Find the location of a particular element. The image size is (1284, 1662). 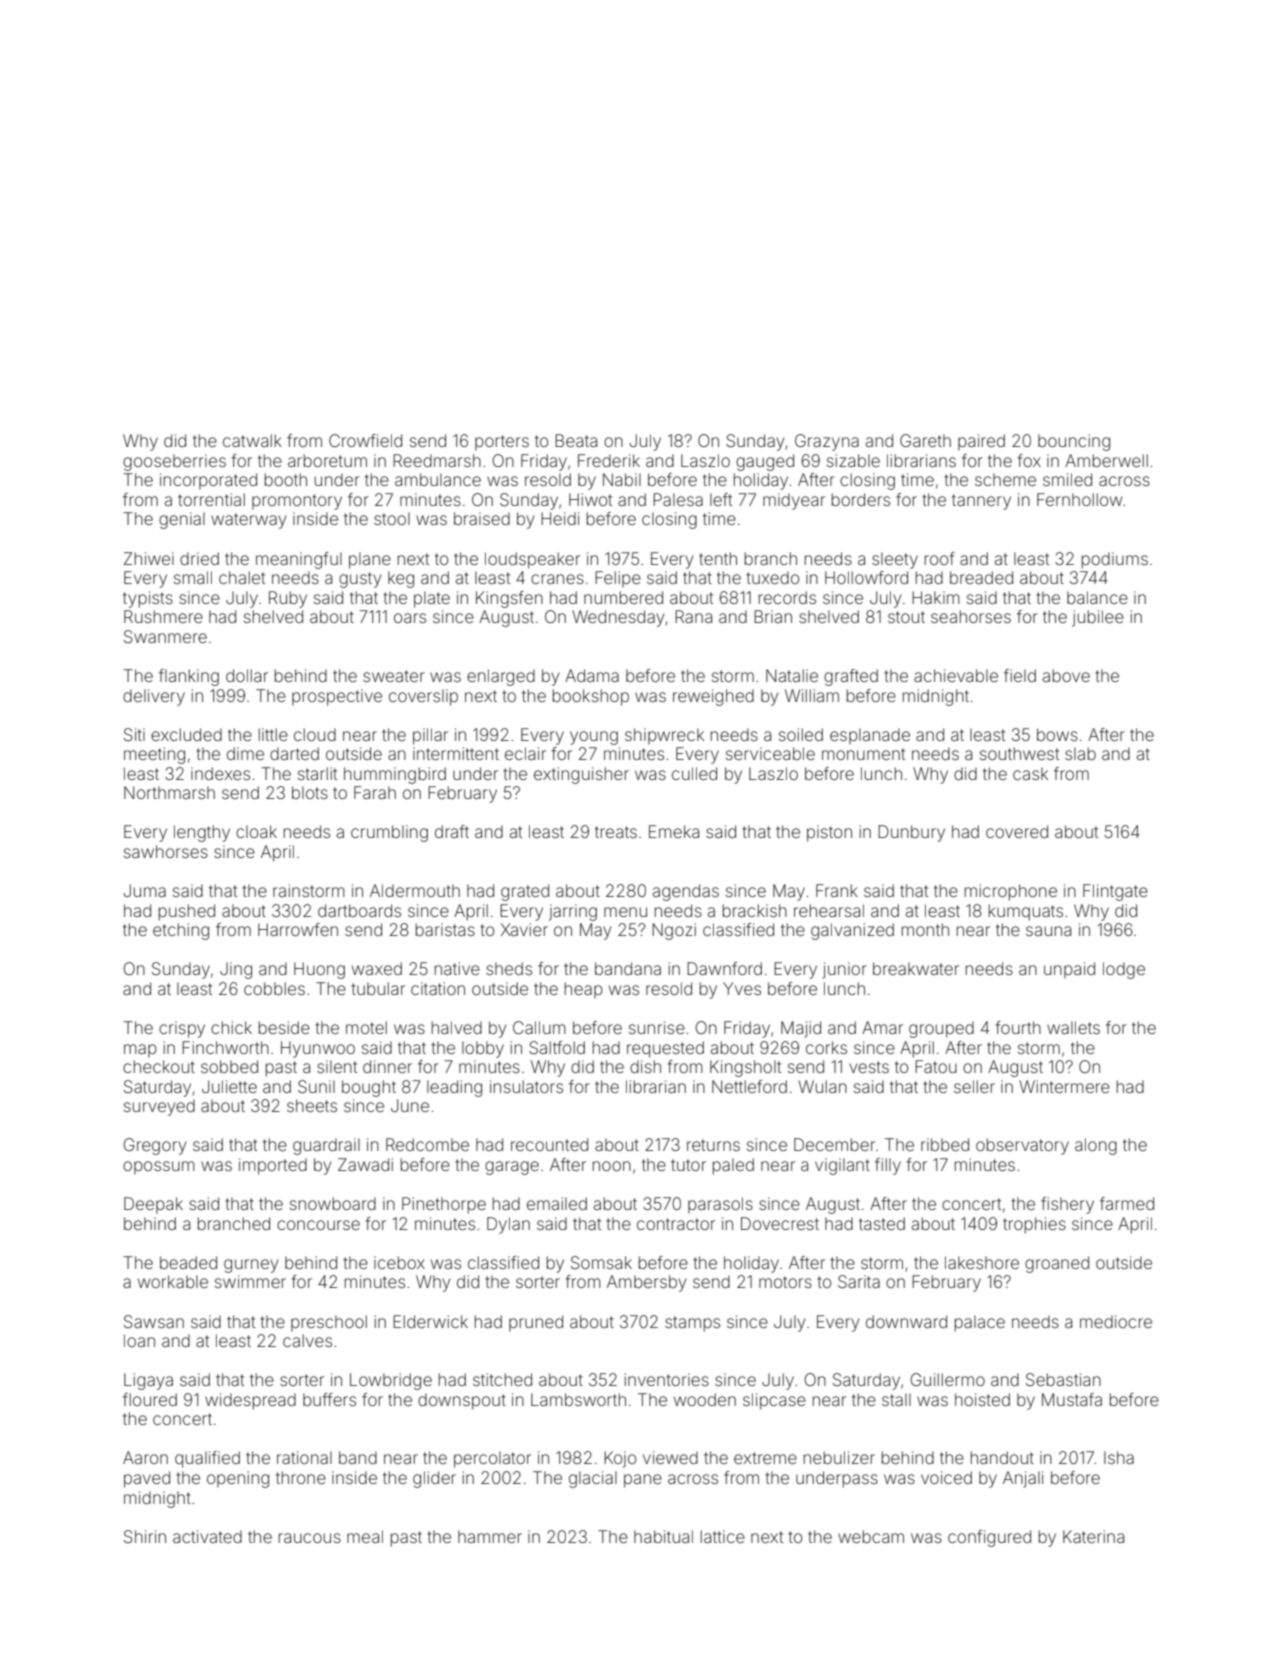

chalet is located at coordinates (242, 577).
